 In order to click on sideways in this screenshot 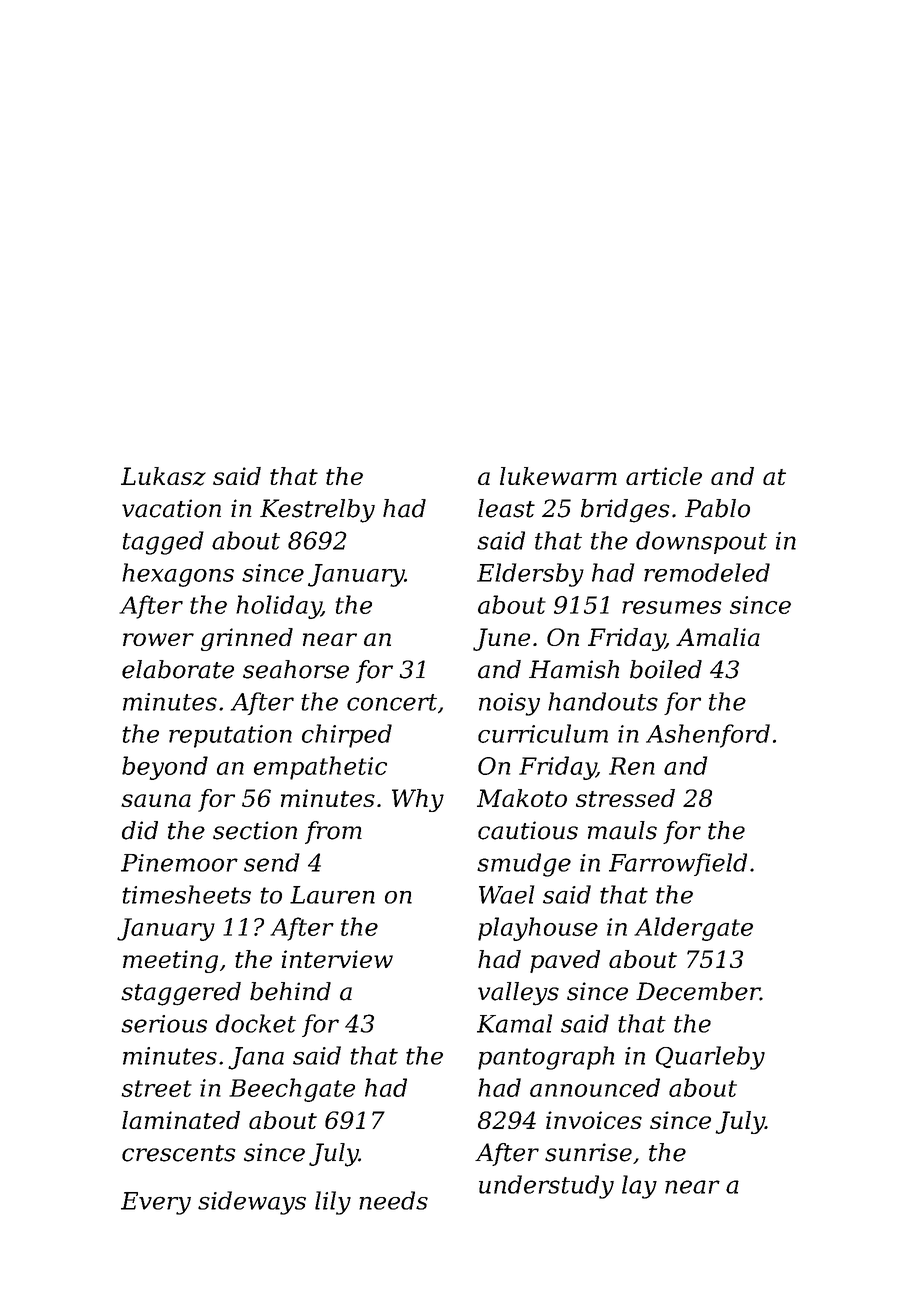, I will do `click(252, 1203)`.
